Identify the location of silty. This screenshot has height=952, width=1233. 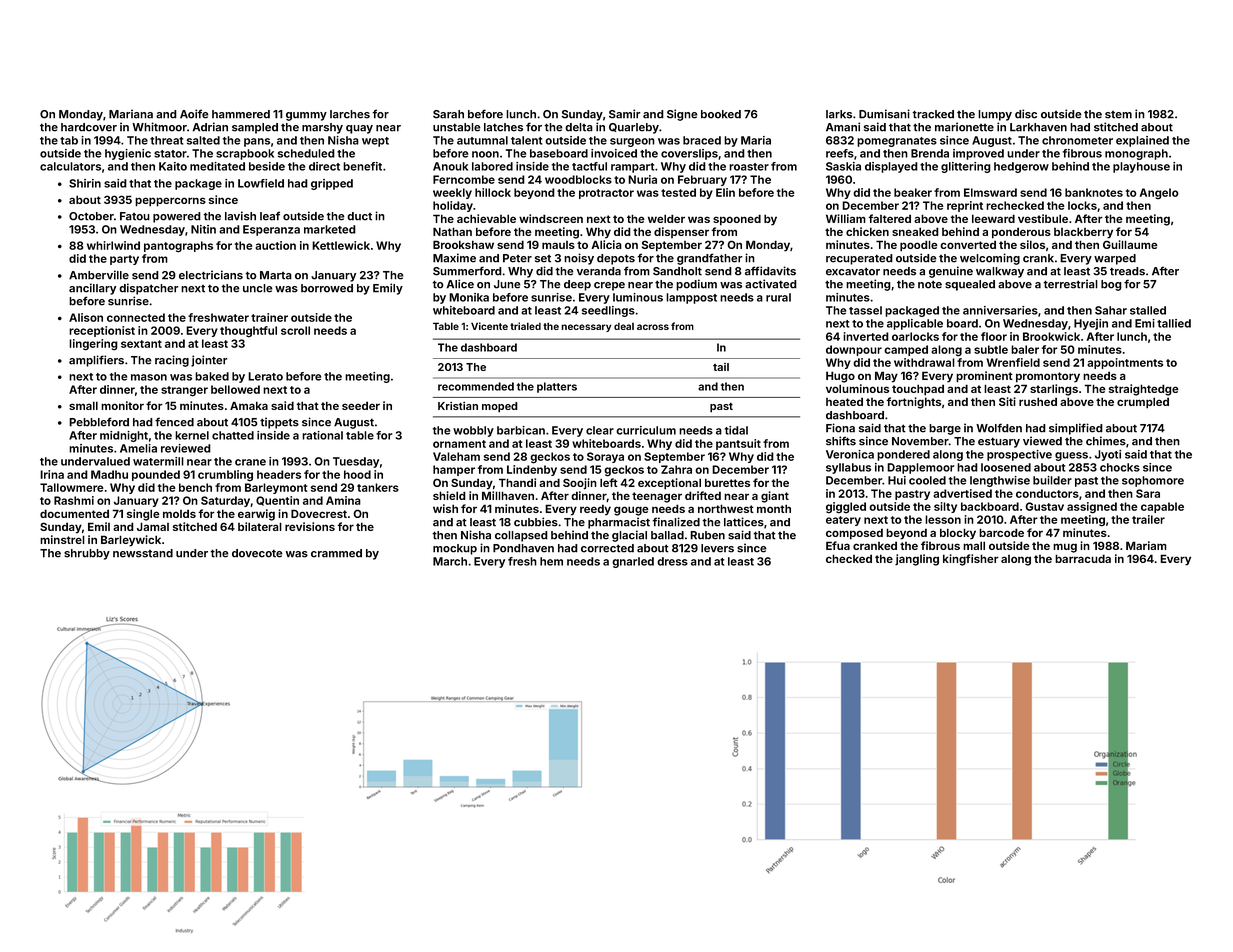
(945, 507).
